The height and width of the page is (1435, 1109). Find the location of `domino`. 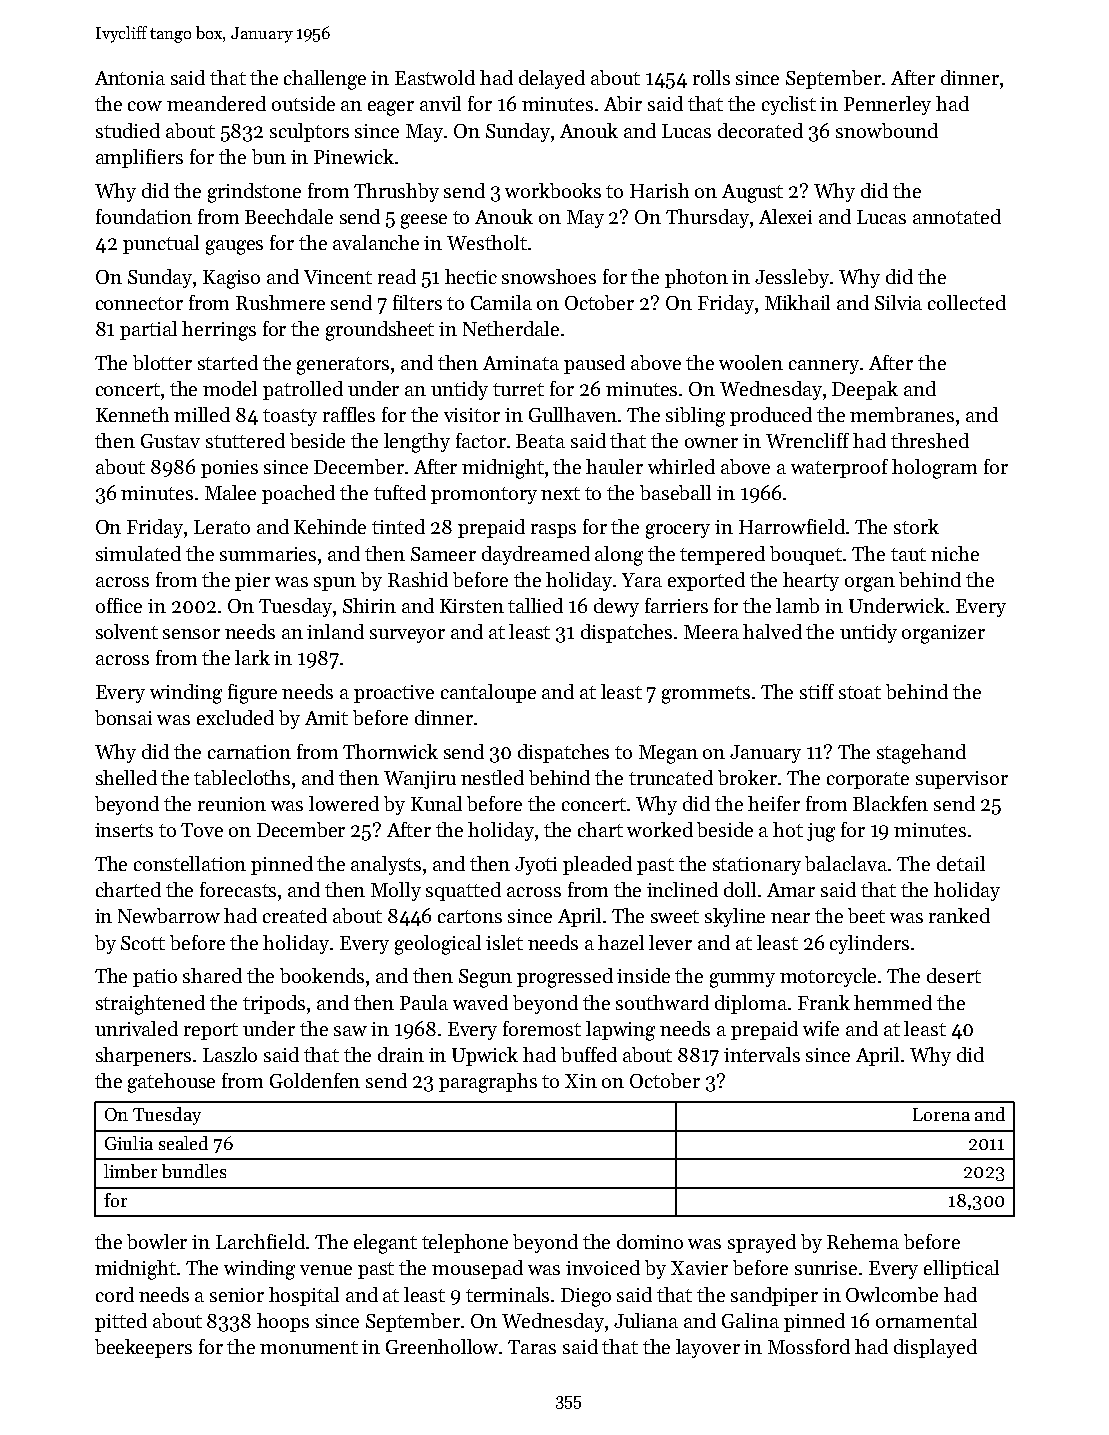

domino is located at coordinates (650, 1241).
